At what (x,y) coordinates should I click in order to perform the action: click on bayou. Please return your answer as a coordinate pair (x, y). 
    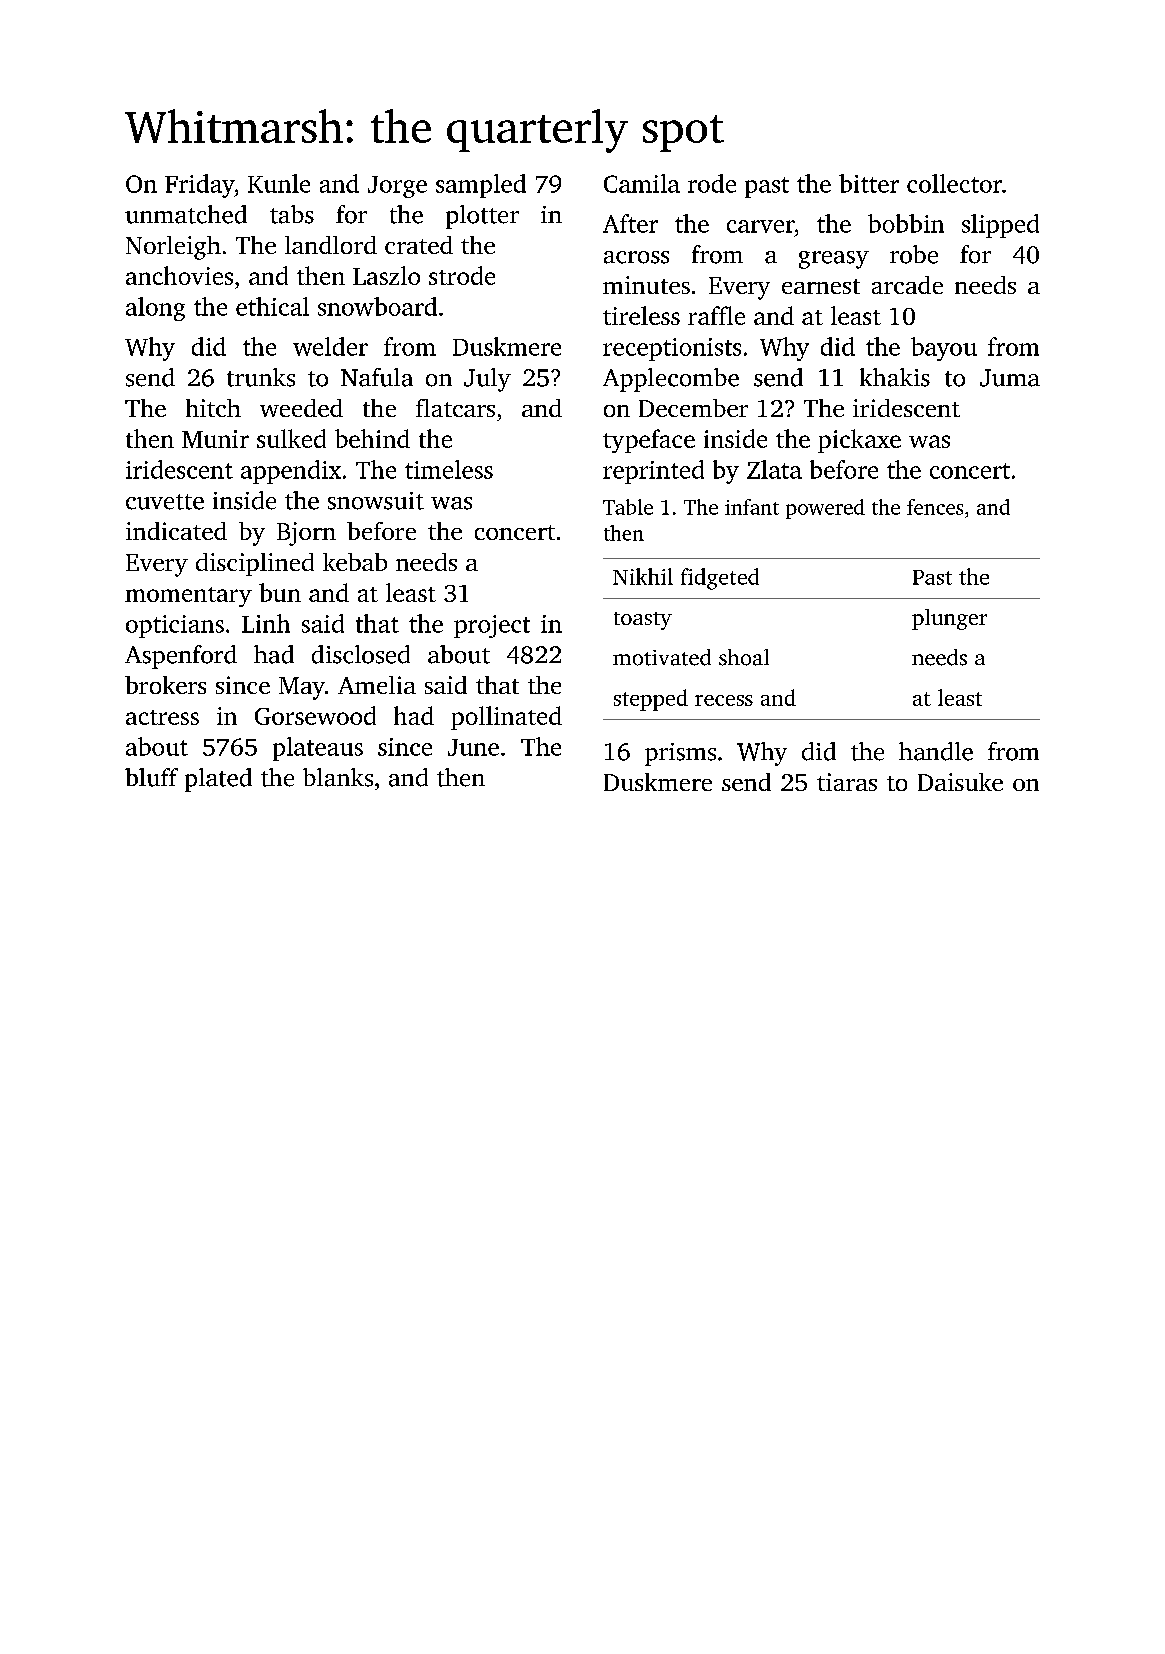
    Looking at the image, I should click on (944, 349).
